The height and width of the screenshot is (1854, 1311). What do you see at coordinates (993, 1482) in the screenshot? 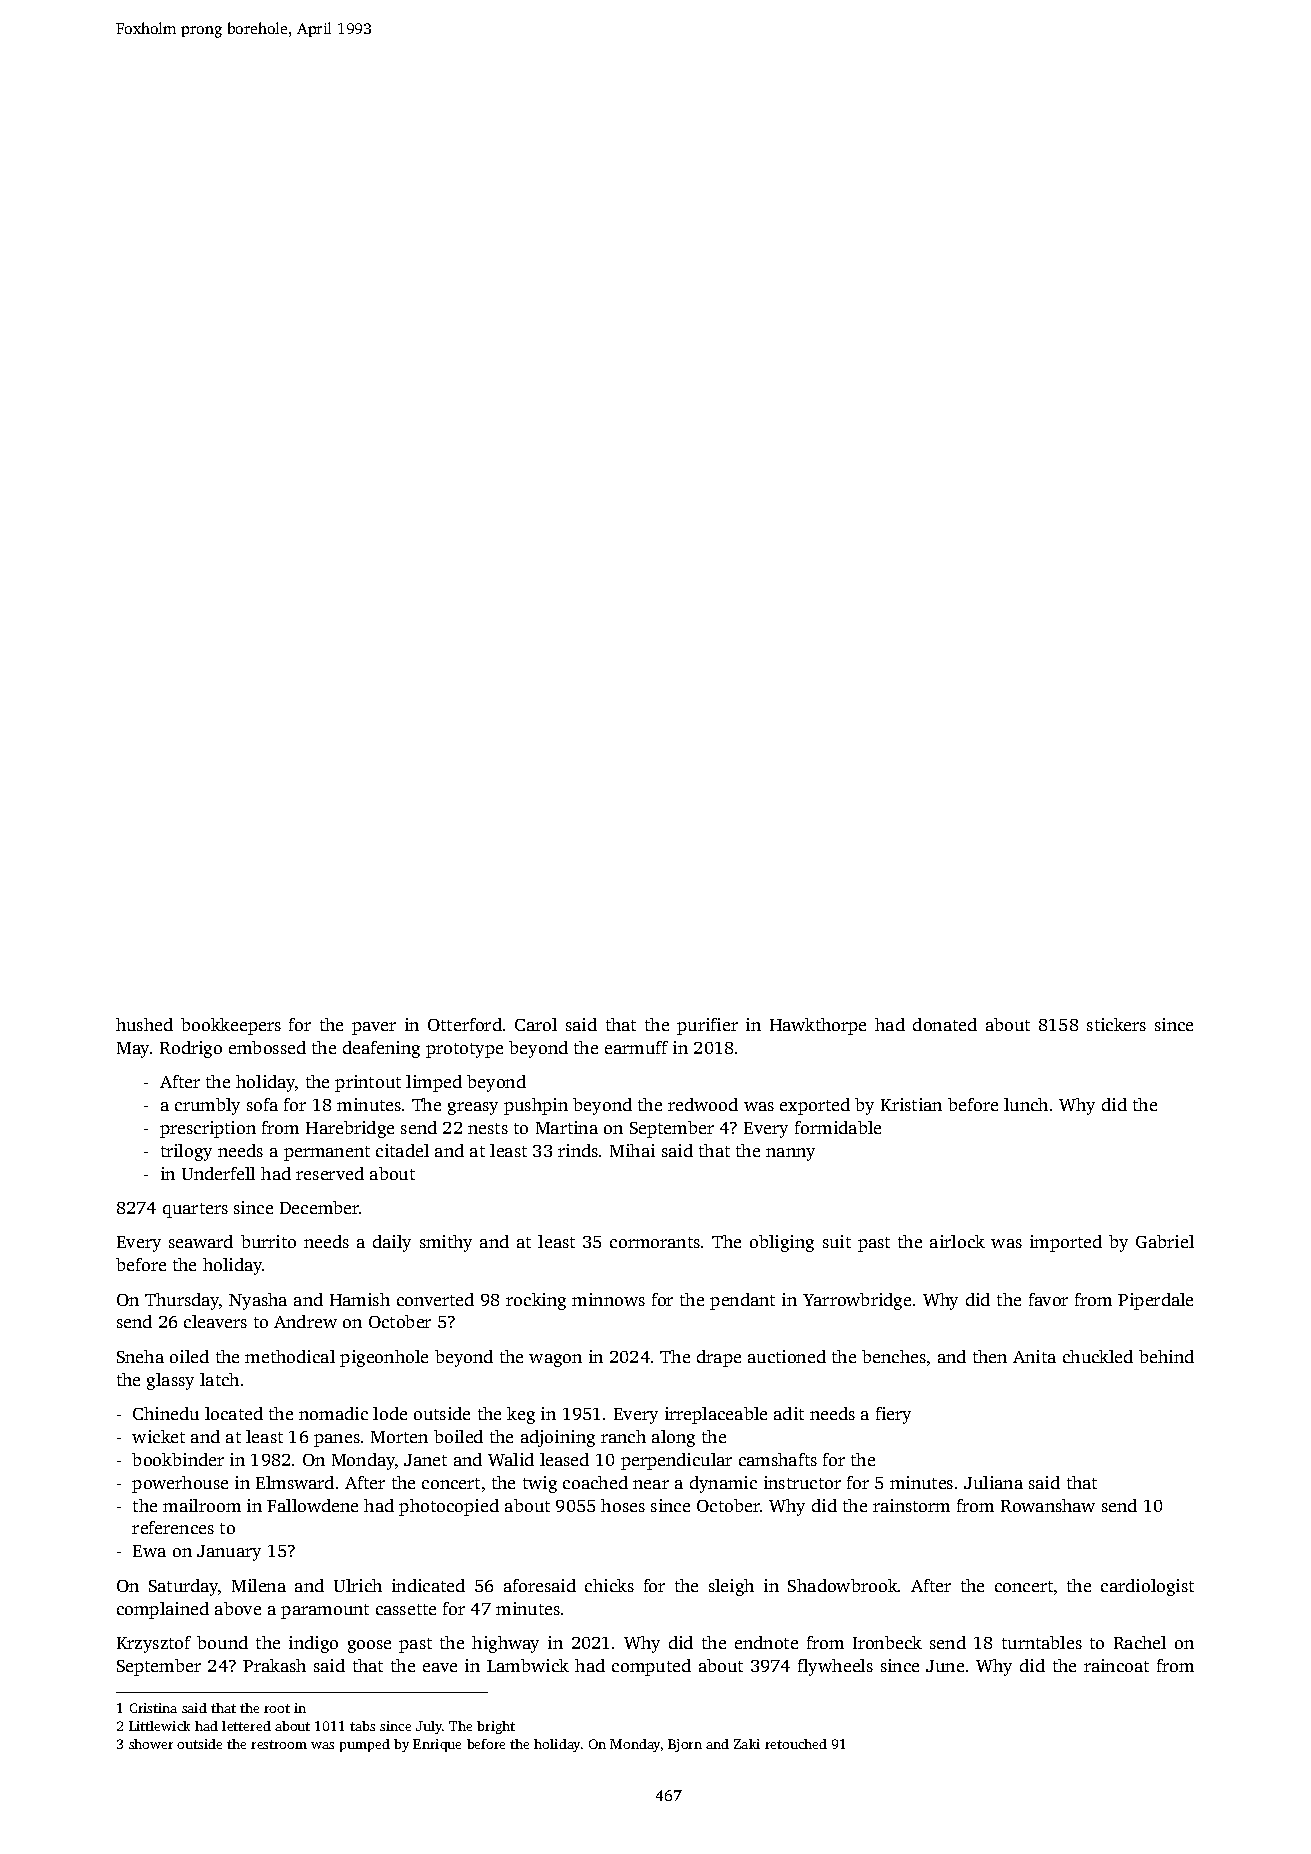
I see `Juliana` at bounding box center [993, 1482].
